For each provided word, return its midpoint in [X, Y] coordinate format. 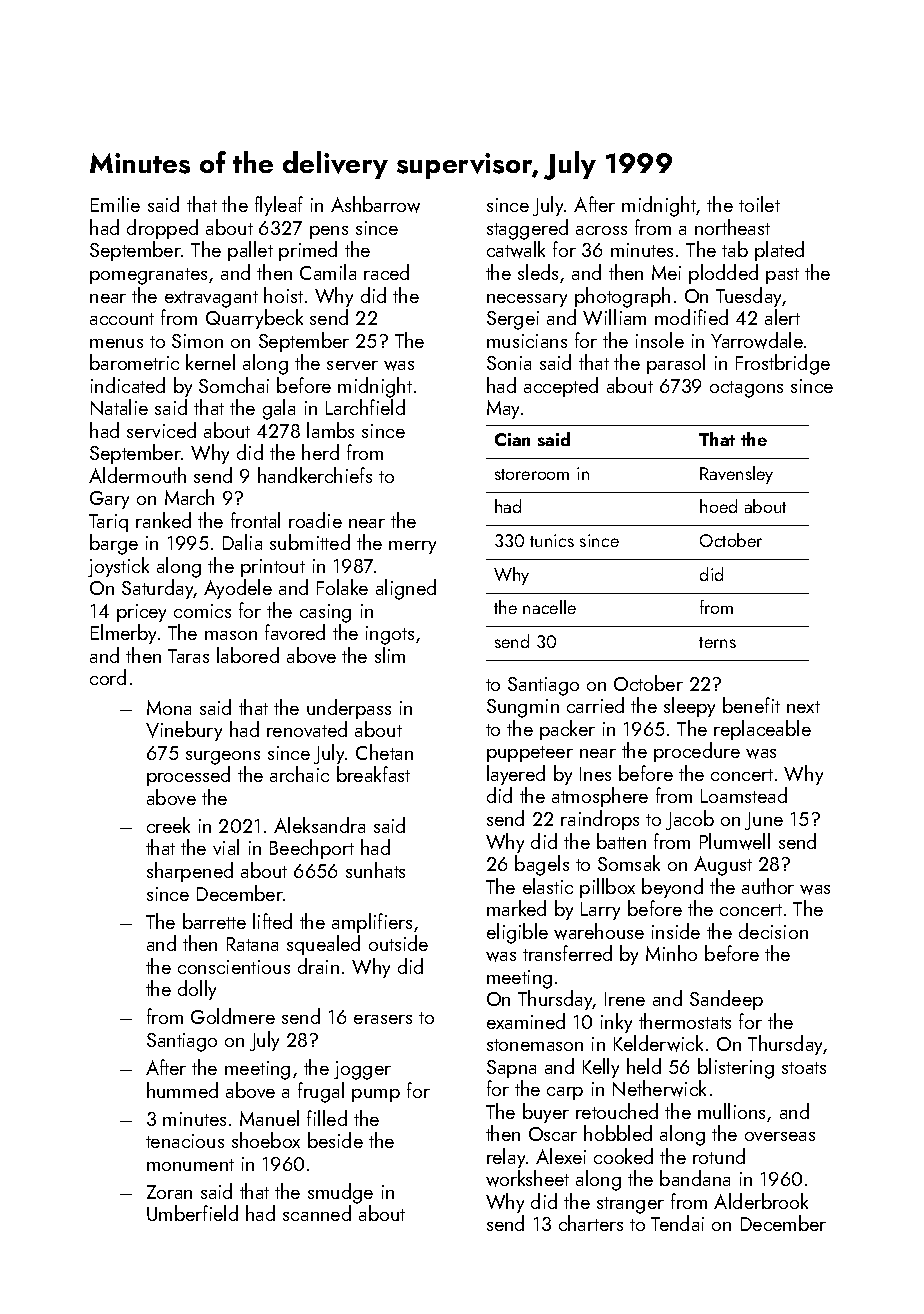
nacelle [549, 607]
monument [190, 1165]
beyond [672, 888]
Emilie [115, 204]
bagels [542, 865]
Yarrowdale [757, 340]
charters [591, 1223]
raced [386, 272]
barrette [214, 921]
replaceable [762, 730]
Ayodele [238, 589]
